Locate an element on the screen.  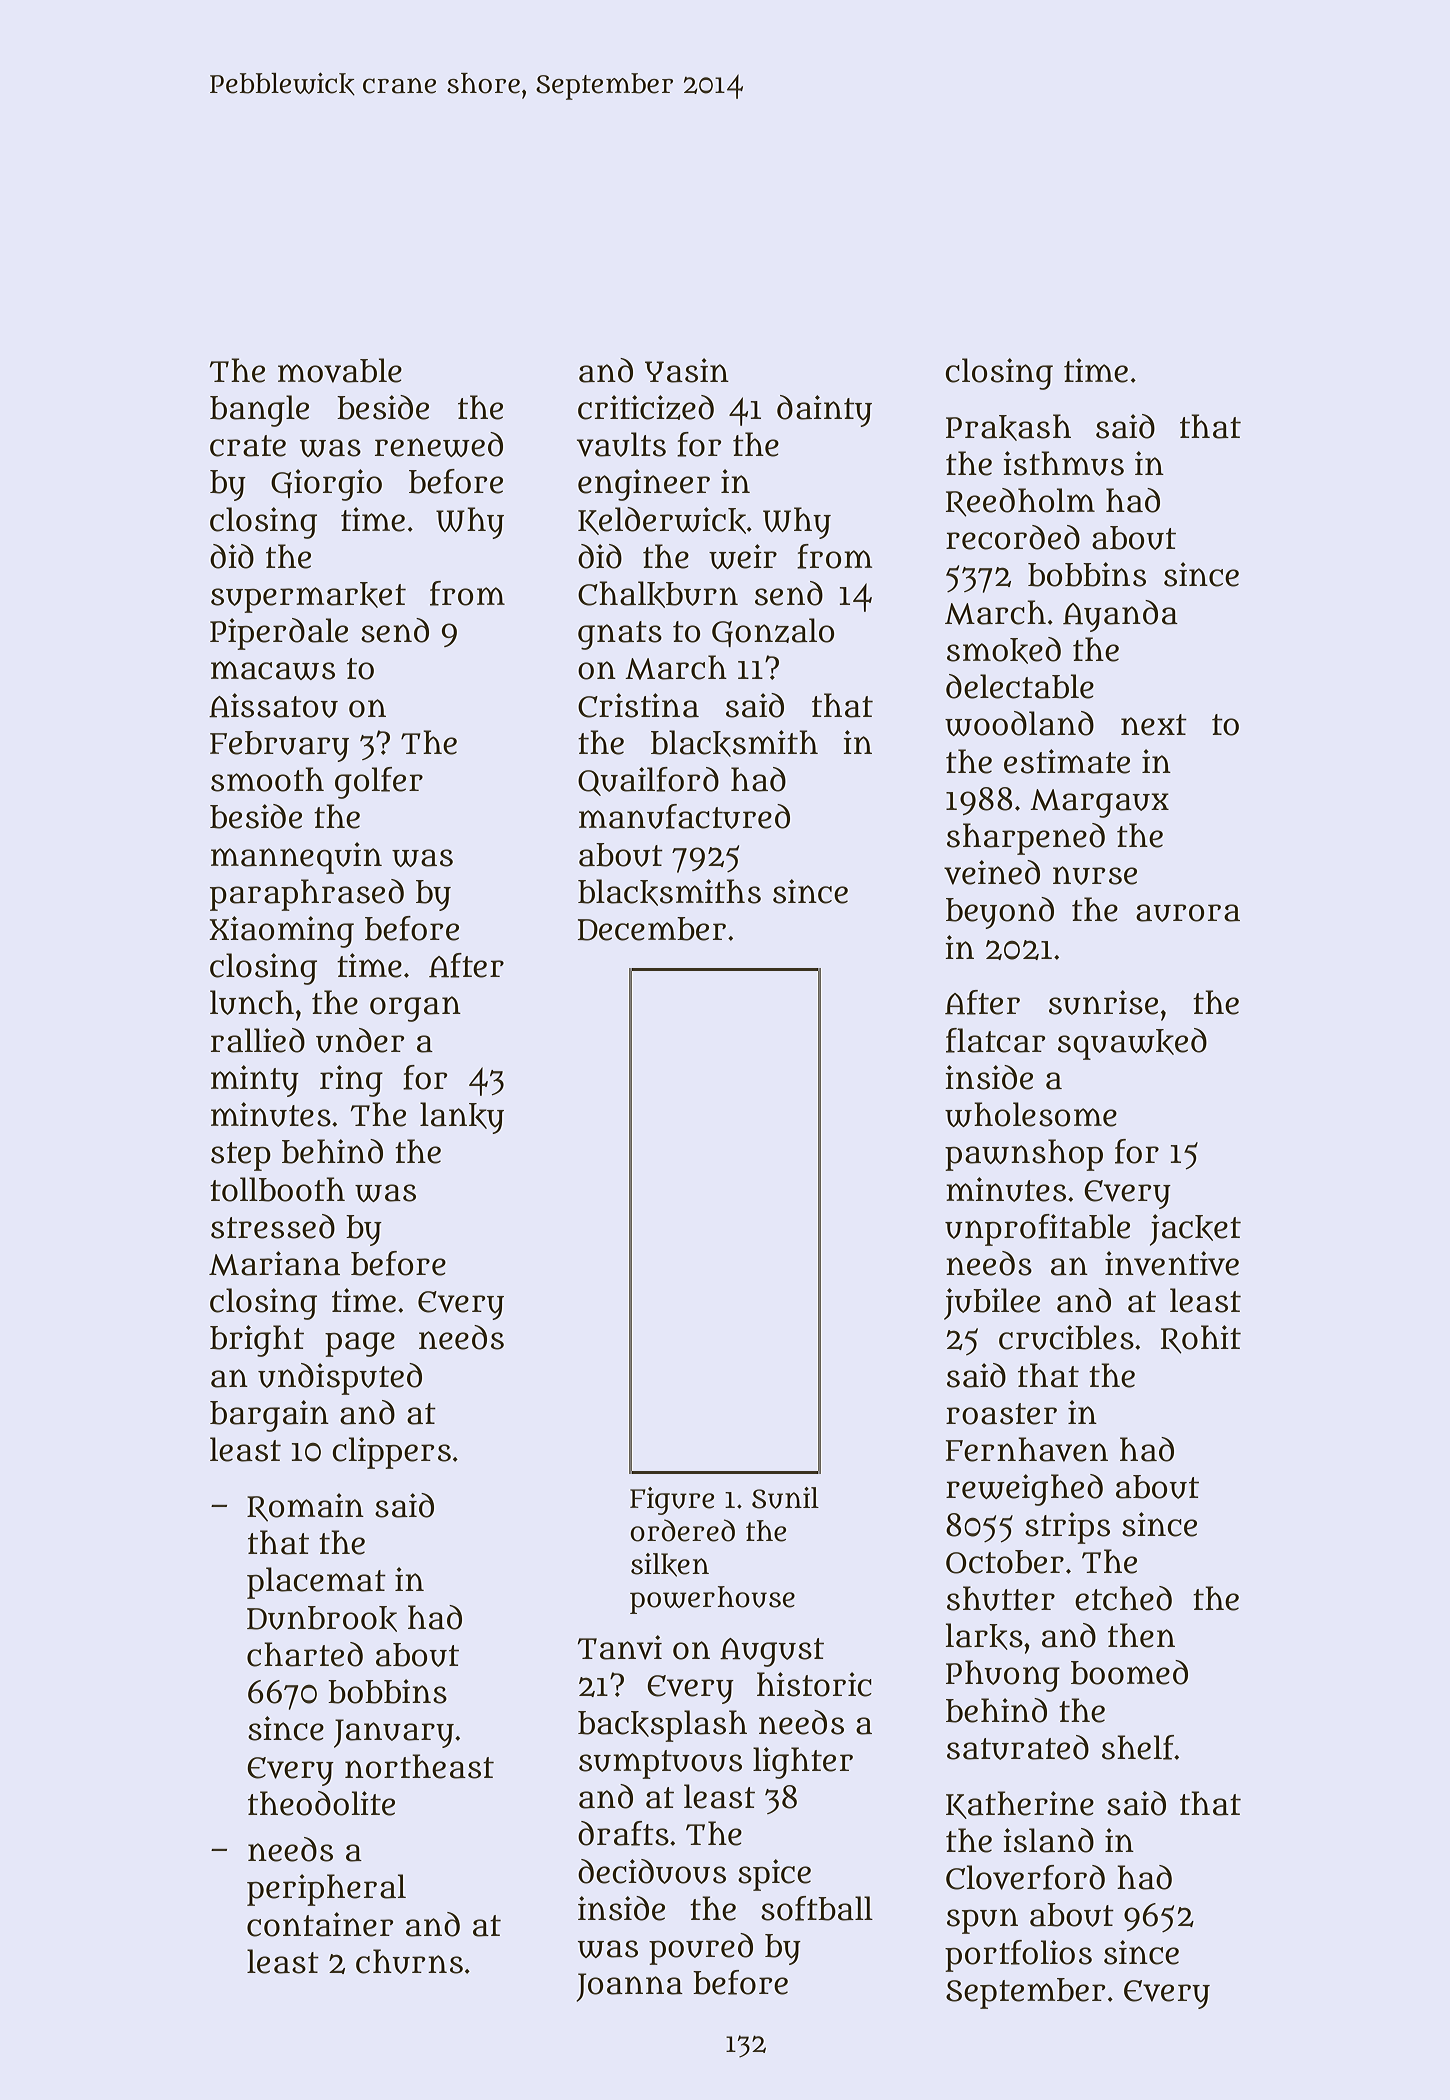
smoked is located at coordinates (1004, 650).
